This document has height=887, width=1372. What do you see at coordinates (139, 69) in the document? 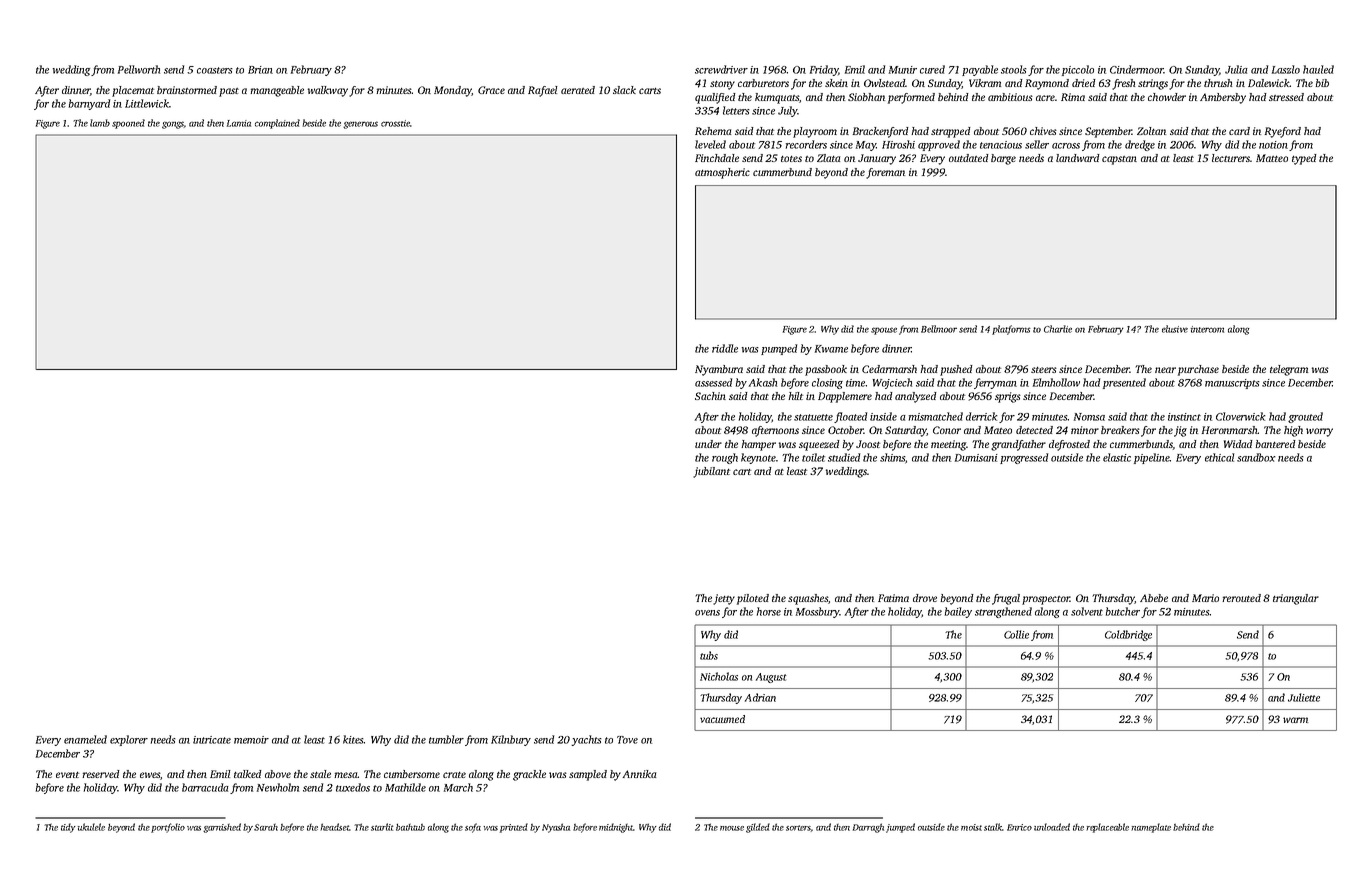
I see `Pellworth` at bounding box center [139, 69].
